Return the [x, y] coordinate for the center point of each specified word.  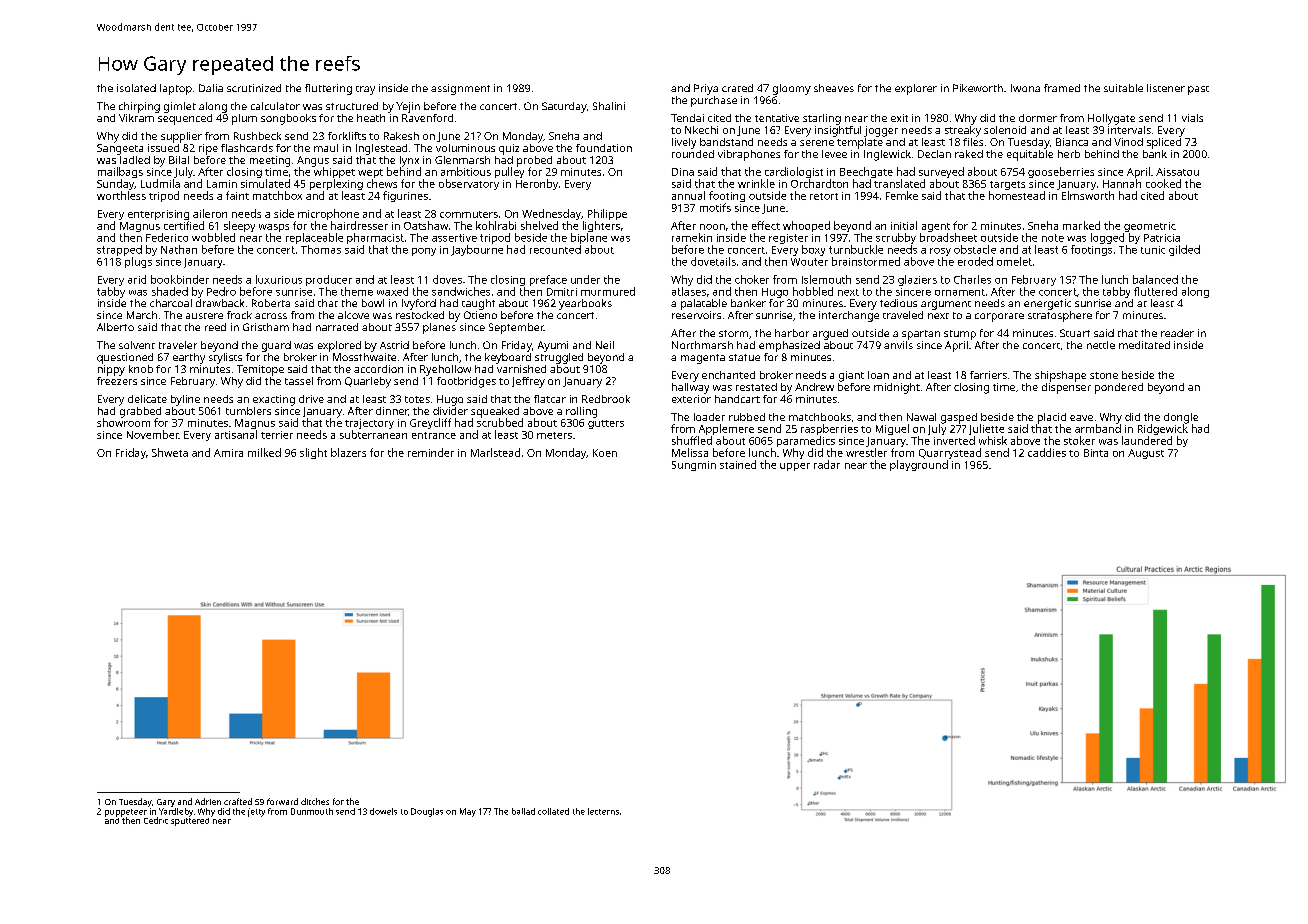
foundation [604, 148]
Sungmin [694, 466]
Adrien [208, 801]
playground [919, 465]
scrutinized [254, 88]
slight [313, 453]
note [1053, 238]
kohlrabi [496, 225]
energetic [1047, 304]
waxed [392, 291]
